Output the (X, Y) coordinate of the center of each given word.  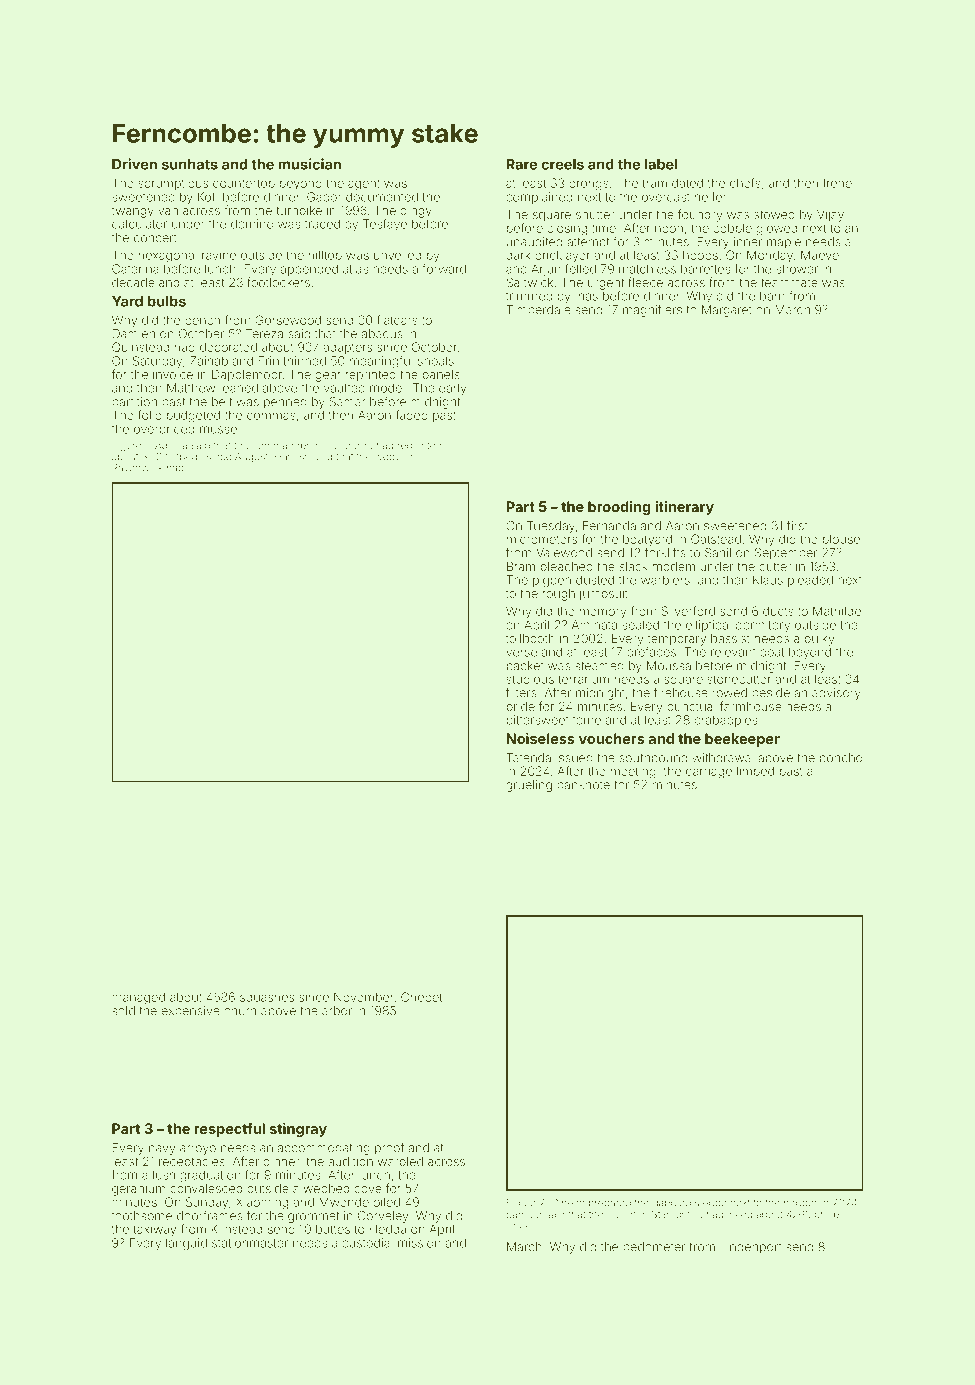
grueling (529, 786)
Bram (521, 566)
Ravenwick (137, 468)
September (786, 554)
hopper (800, 1204)
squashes (267, 998)
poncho (841, 759)
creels (562, 164)
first (797, 525)
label (661, 164)
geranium (138, 1190)
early (452, 389)
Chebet (421, 997)
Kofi (208, 197)
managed (138, 998)
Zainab (209, 361)
